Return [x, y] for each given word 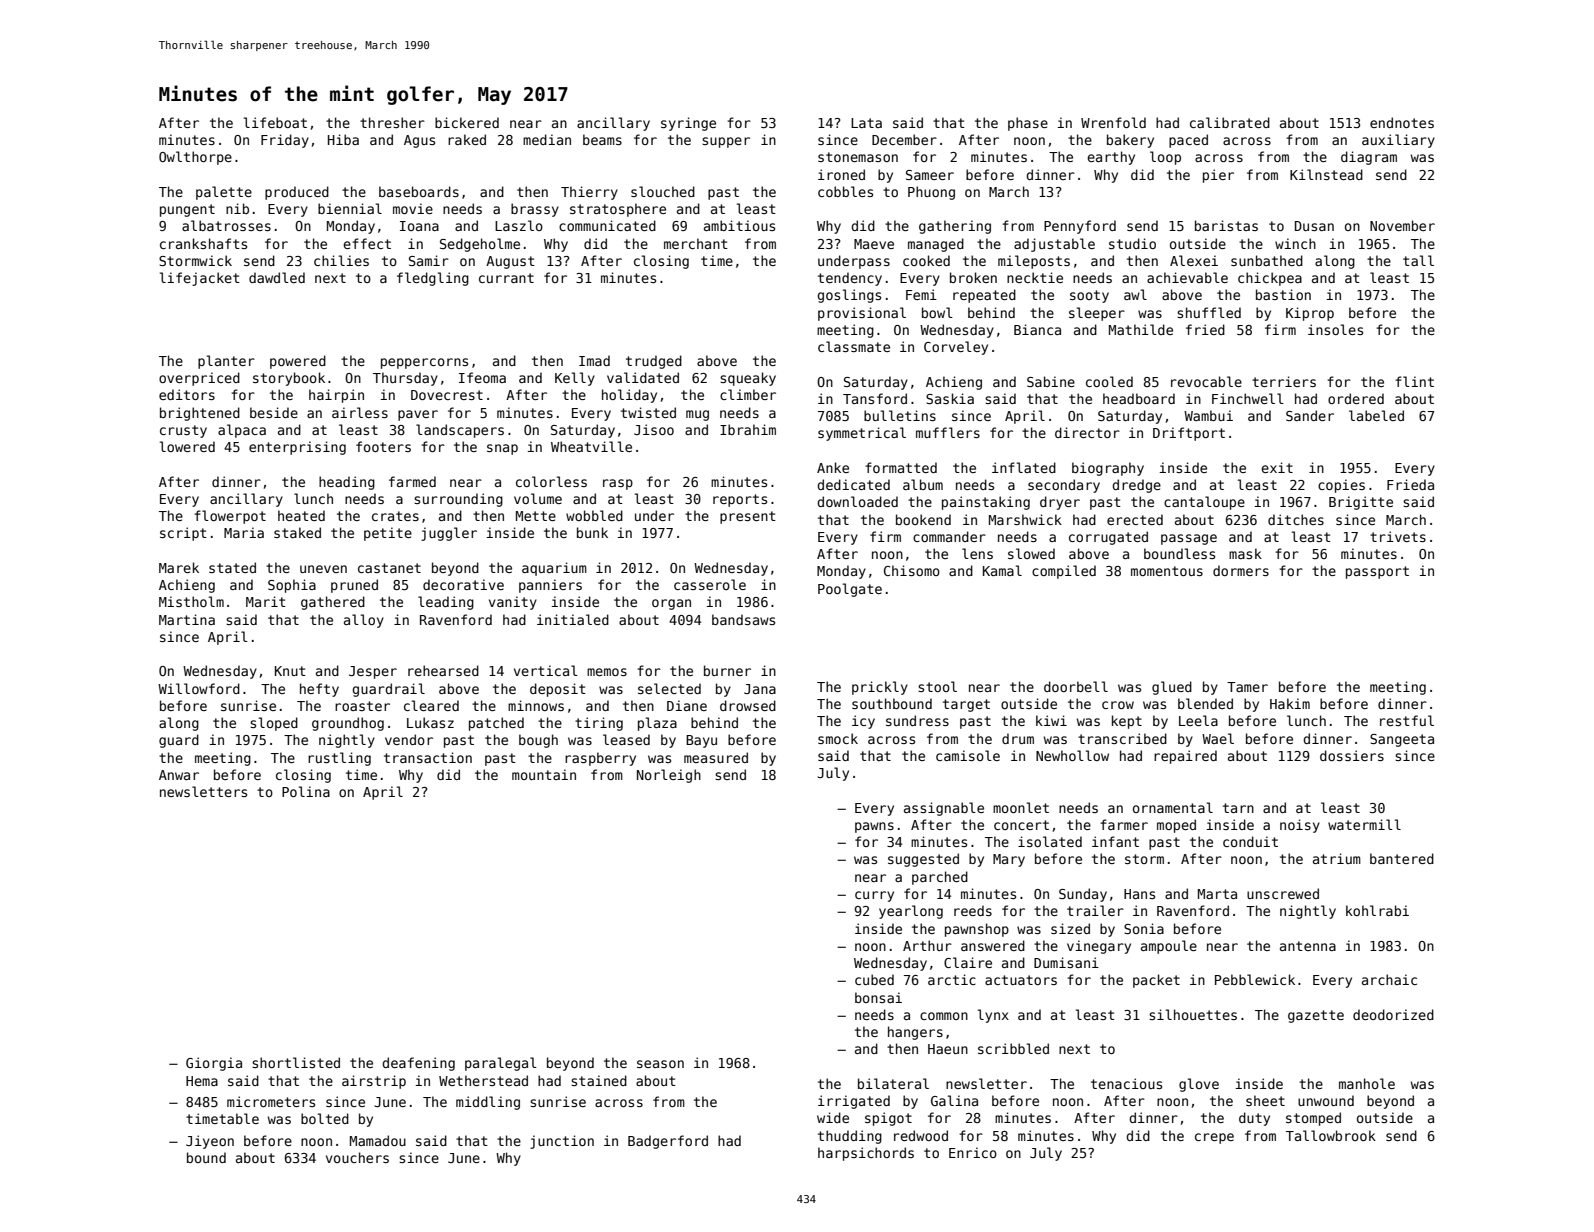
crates [395, 516]
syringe [688, 124]
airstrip [374, 1082]
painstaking [986, 503]
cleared [431, 705]
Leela [1198, 720]
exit [1277, 467]
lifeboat [275, 122]
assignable [944, 809]
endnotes [1402, 122]
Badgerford [668, 1142]
